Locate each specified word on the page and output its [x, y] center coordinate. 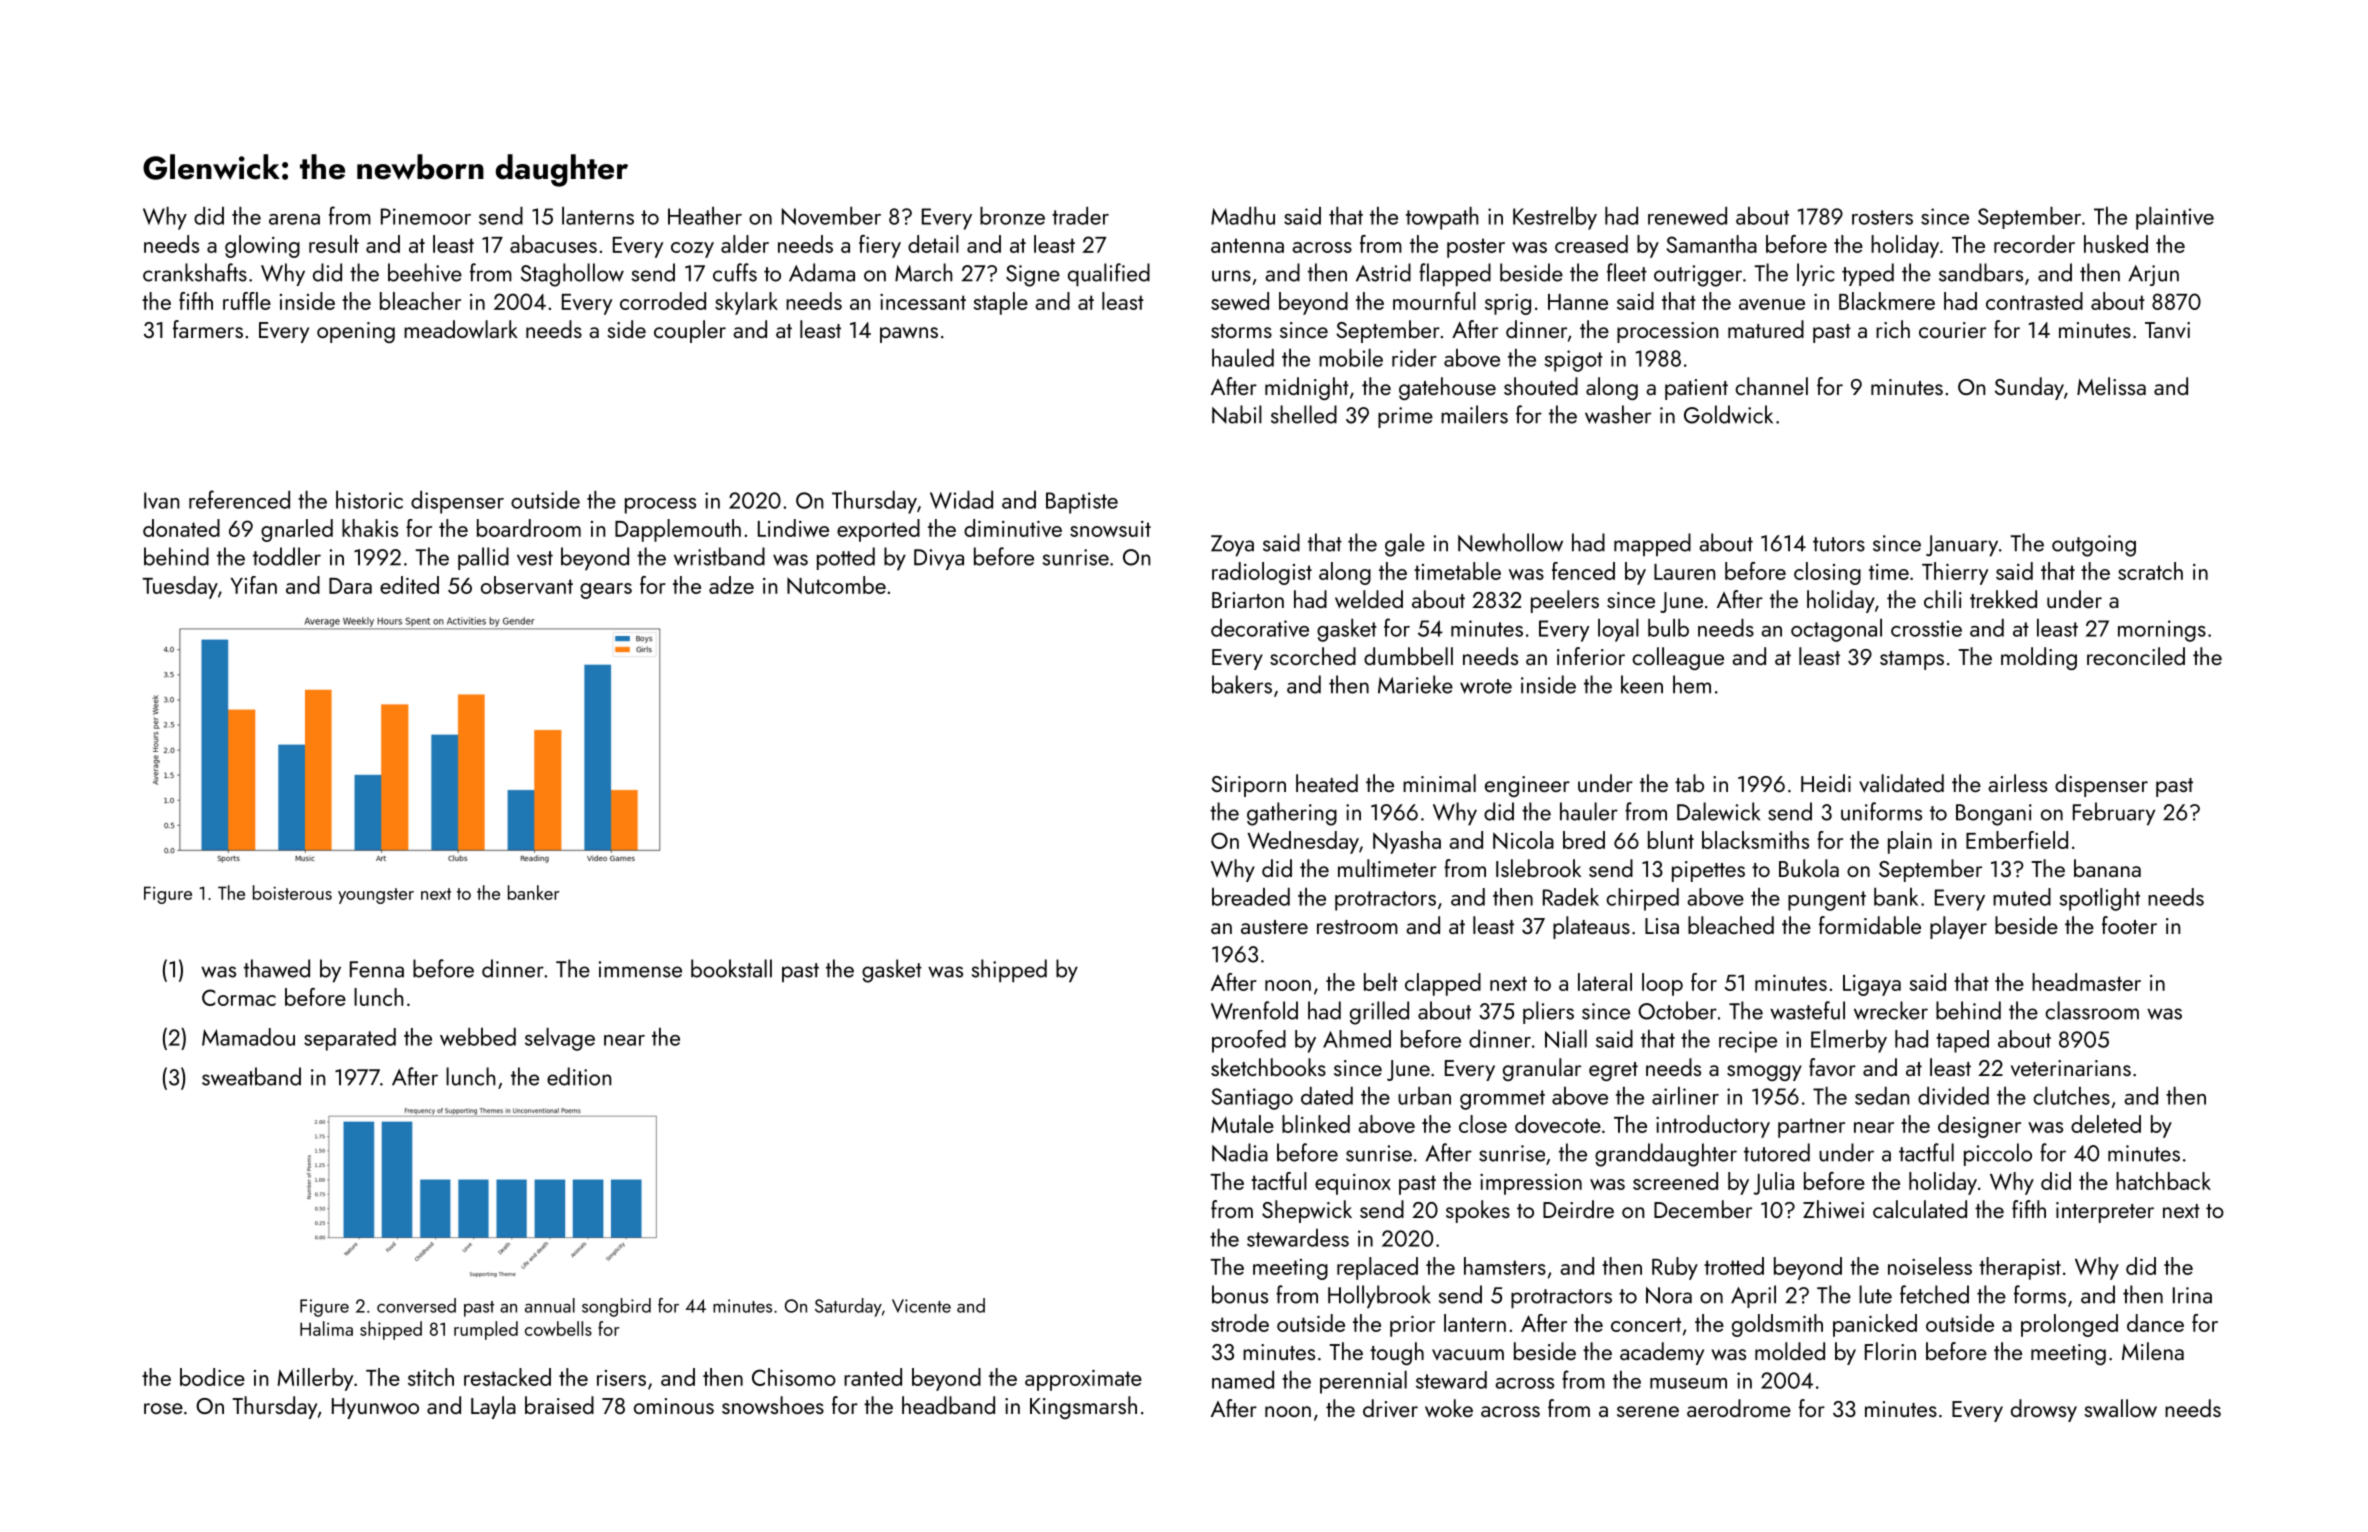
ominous [674, 1406]
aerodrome [1739, 1408]
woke [1449, 1408]
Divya [939, 559]
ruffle [247, 301]
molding [2039, 658]
